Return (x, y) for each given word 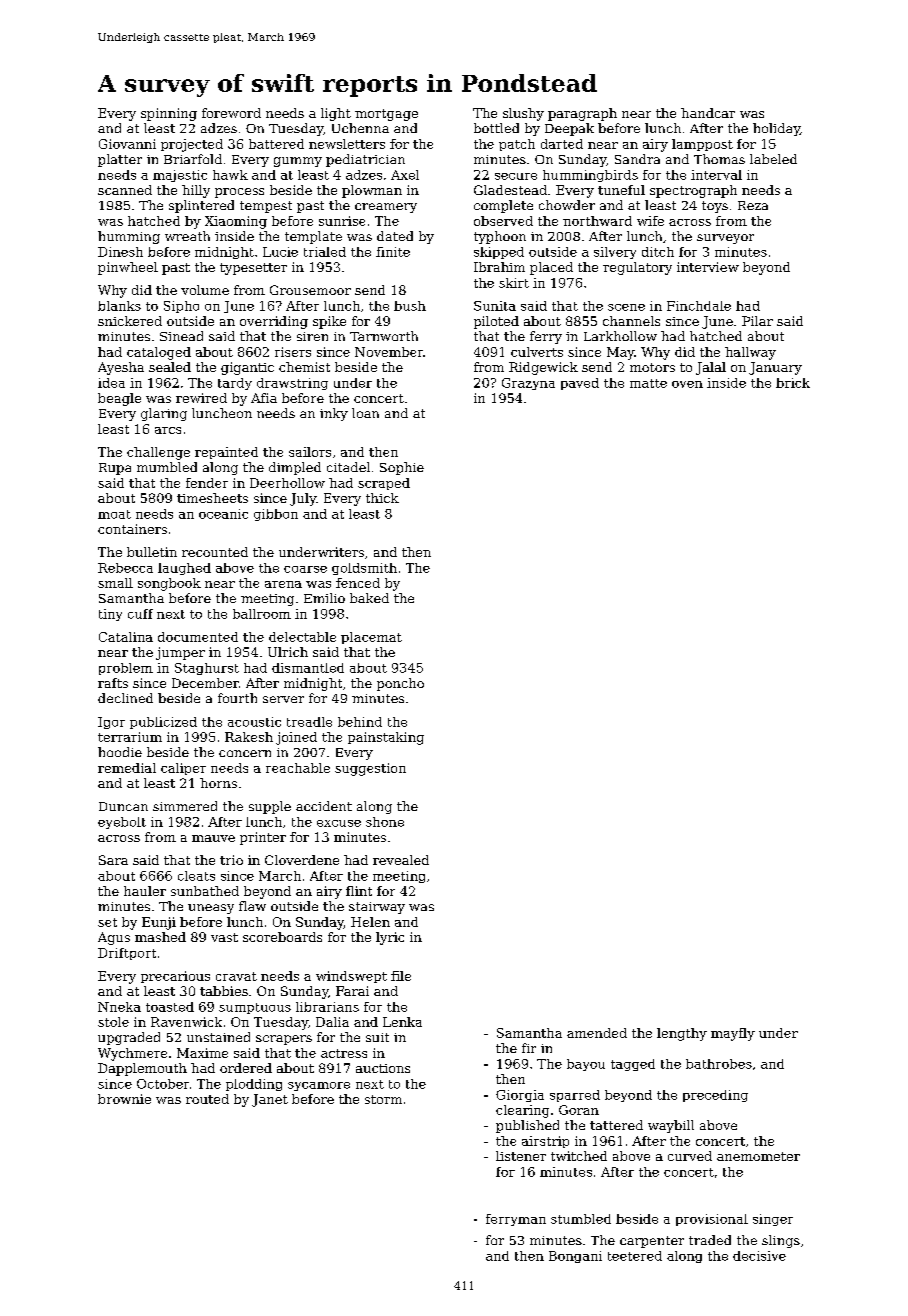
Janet (270, 1100)
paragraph (582, 114)
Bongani (575, 1257)
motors (652, 367)
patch (517, 145)
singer (773, 1220)
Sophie (402, 468)
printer (263, 838)
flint (359, 891)
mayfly (733, 1034)
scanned (125, 190)
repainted (226, 453)
